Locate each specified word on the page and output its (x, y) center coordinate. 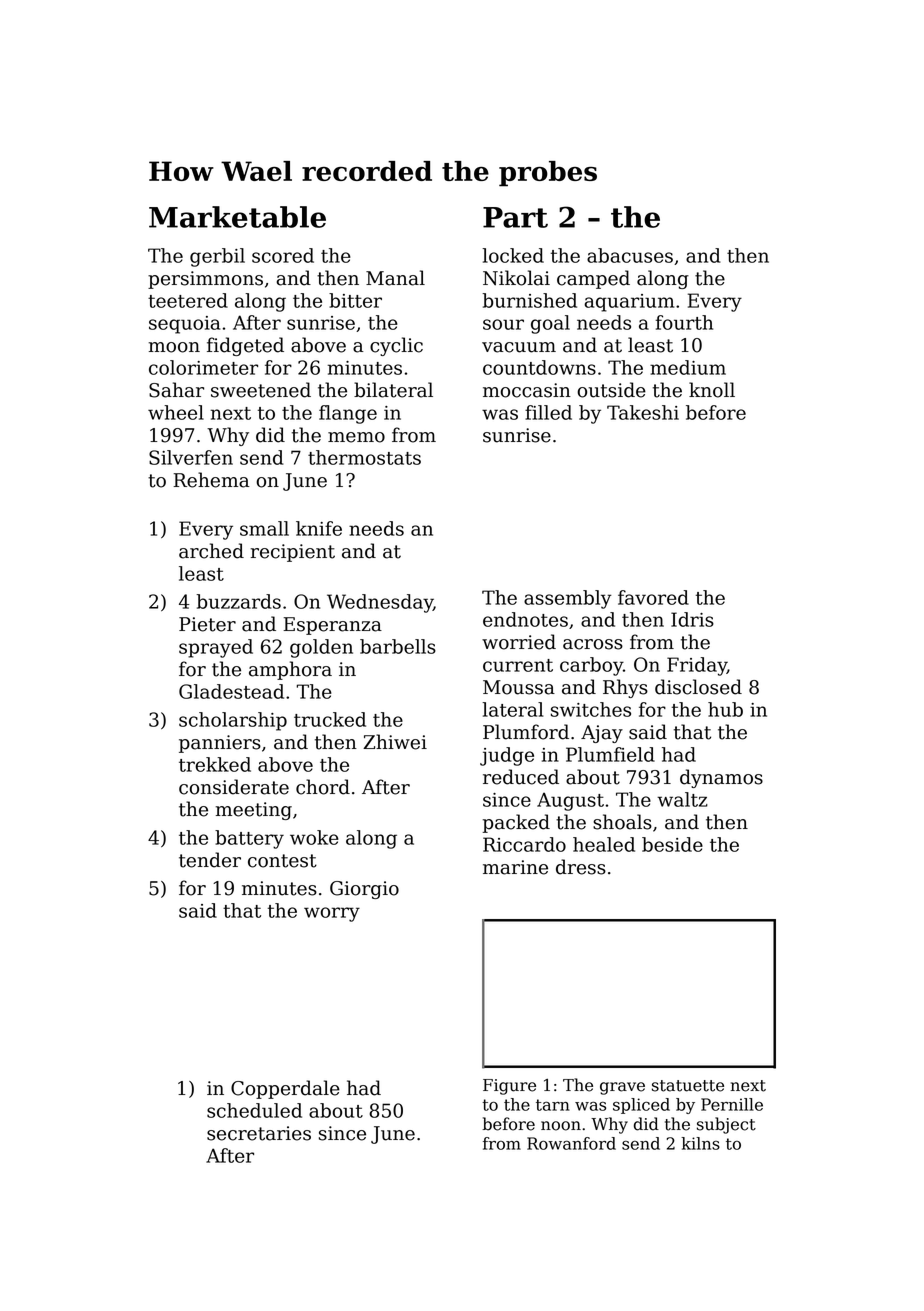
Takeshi (643, 412)
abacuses (630, 255)
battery (249, 839)
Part (515, 217)
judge (507, 756)
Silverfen (191, 457)
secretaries (259, 1133)
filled (548, 412)
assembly (568, 599)
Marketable (237, 217)
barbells (398, 646)
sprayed (216, 648)
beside (672, 844)
